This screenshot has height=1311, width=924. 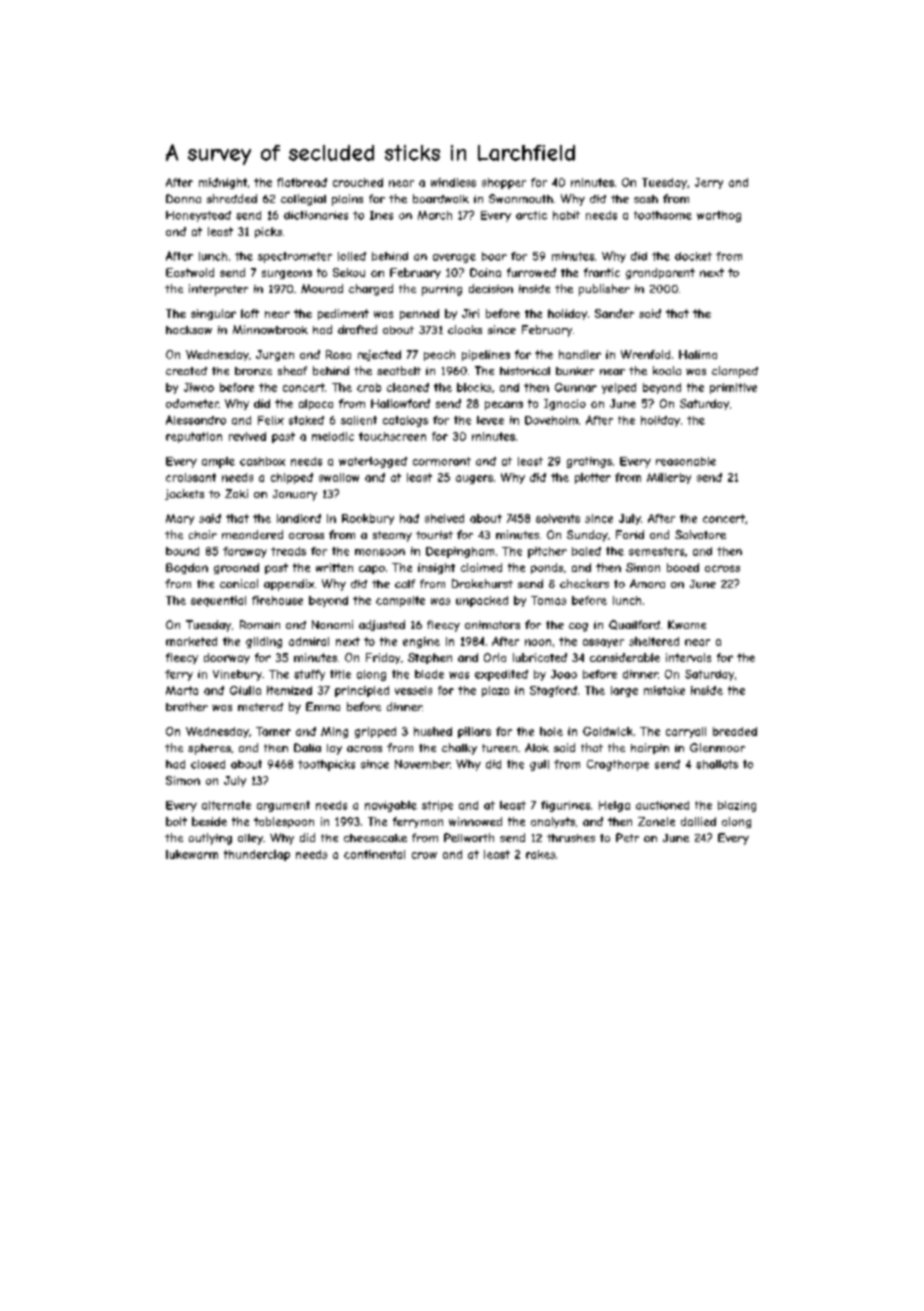 I want to click on Eastwold, so click(x=190, y=272).
